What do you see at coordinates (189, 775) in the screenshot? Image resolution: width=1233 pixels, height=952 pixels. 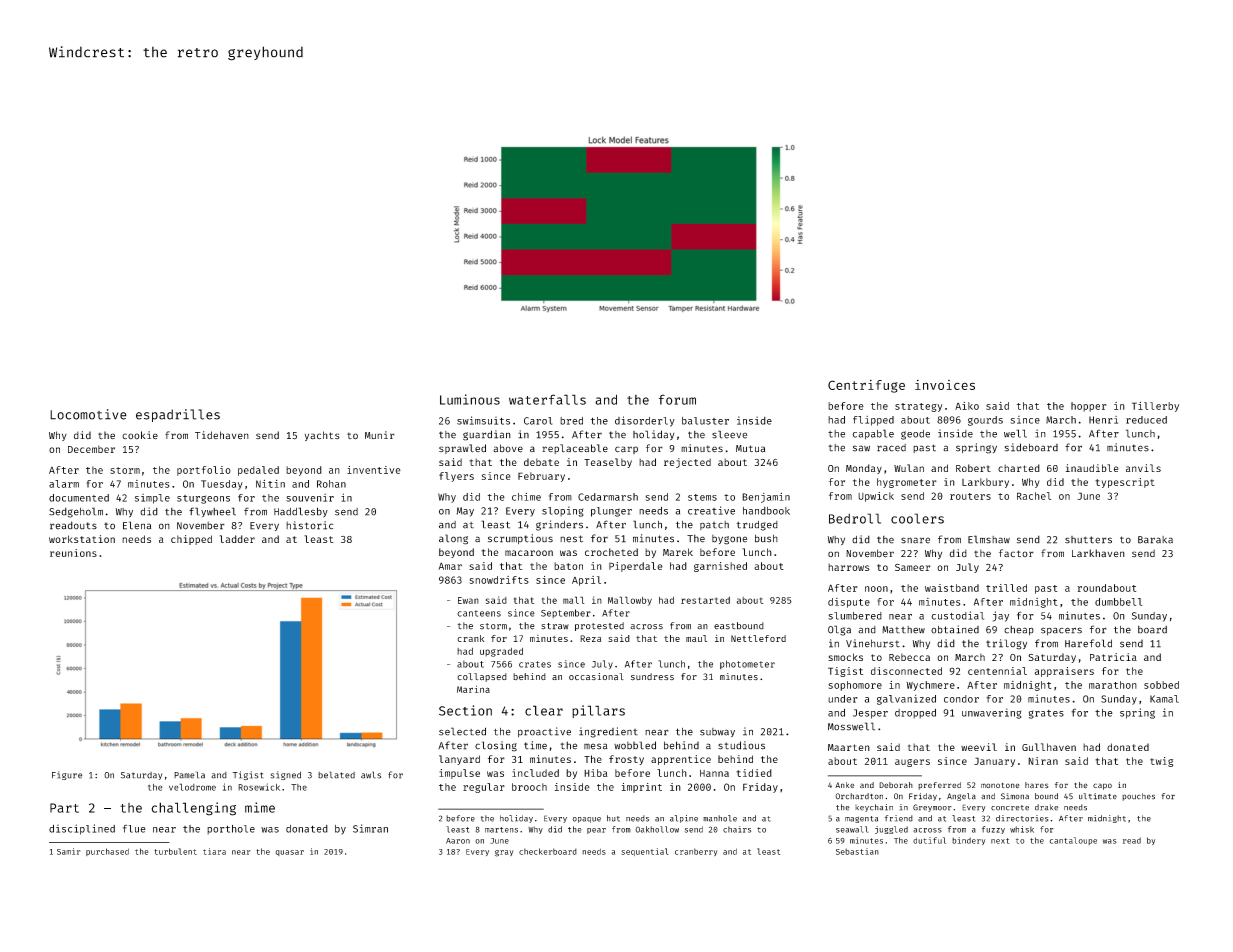 I see `Pamela` at bounding box center [189, 775].
